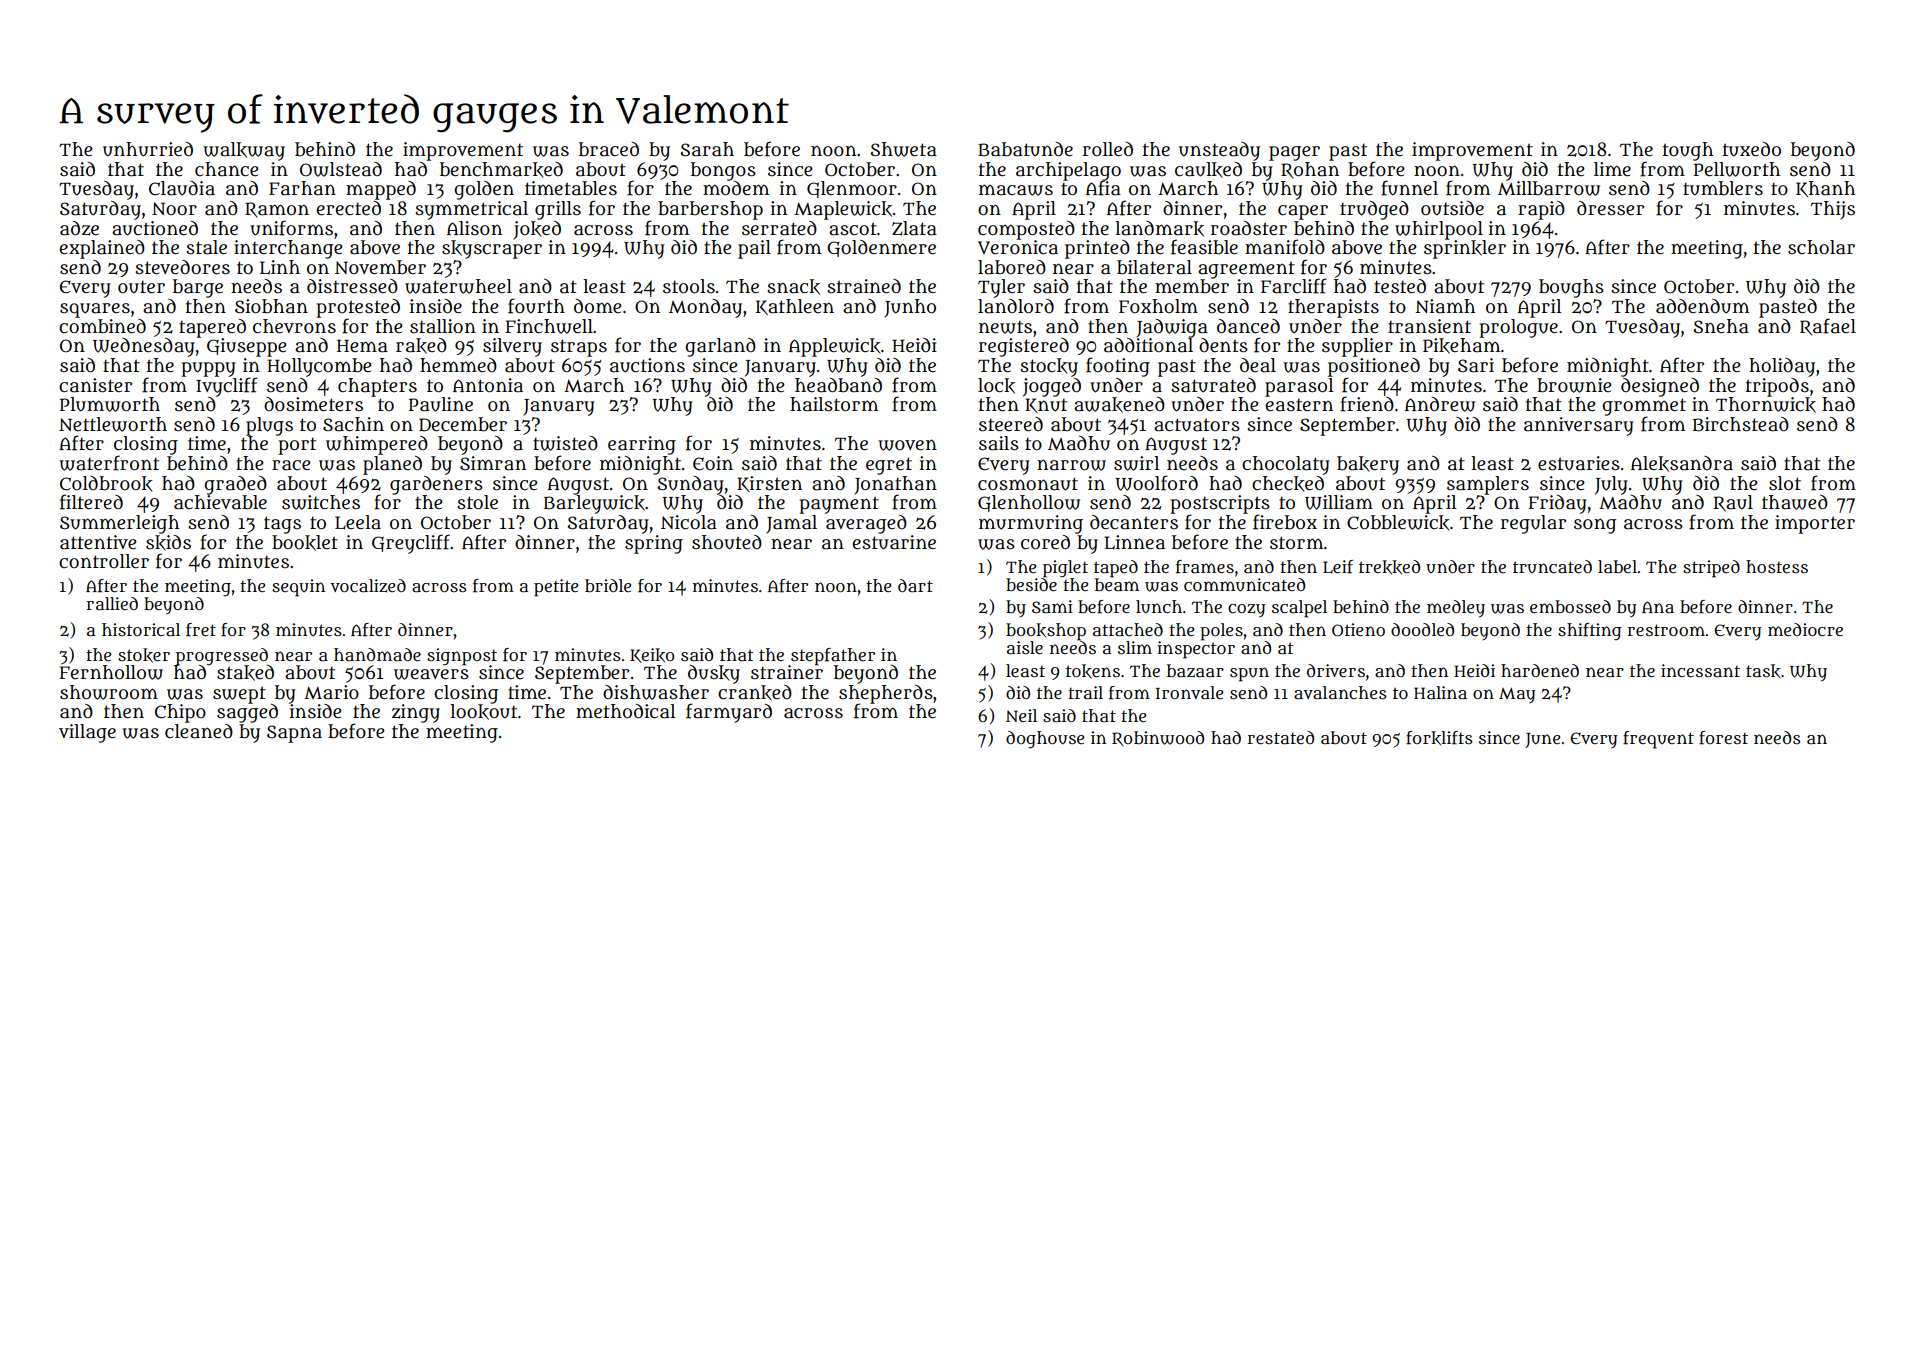 Image resolution: width=1915 pixels, height=1354 pixels. I want to click on barge, so click(198, 288).
